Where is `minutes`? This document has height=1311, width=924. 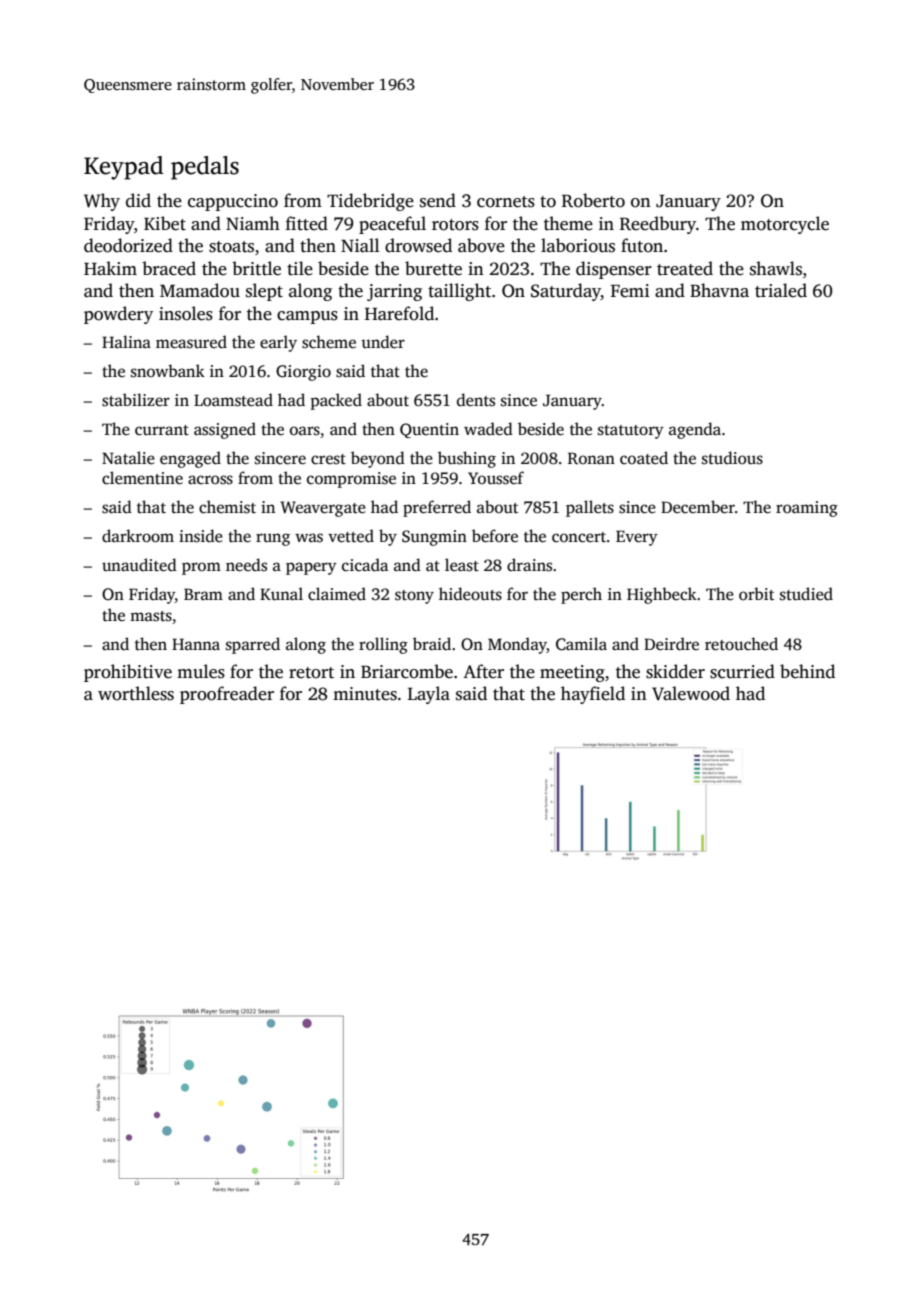 minutes is located at coordinates (365, 694).
